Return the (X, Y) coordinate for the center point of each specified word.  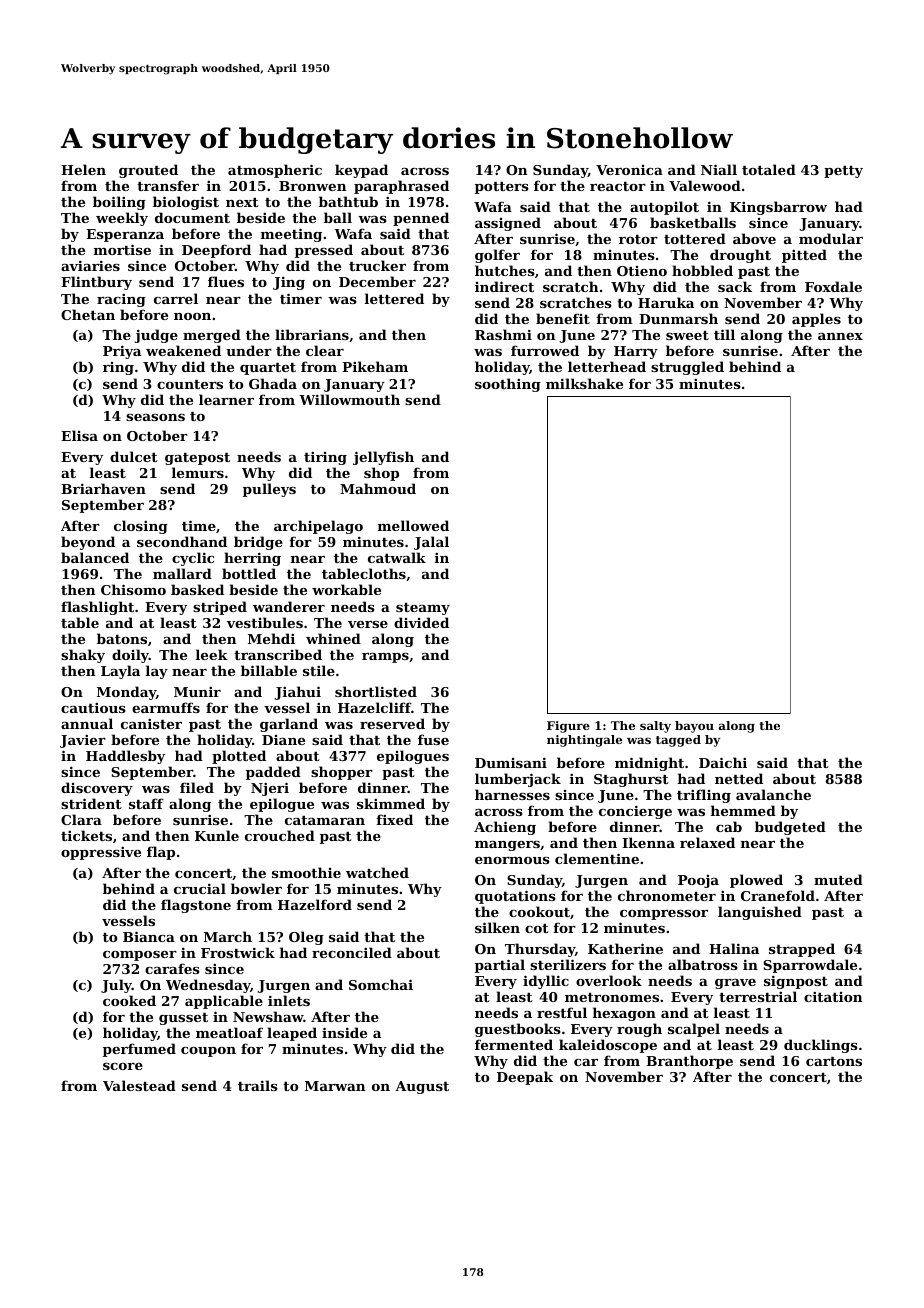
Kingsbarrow (778, 208)
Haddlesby (125, 757)
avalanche (773, 794)
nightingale (584, 741)
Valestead (139, 1085)
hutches (505, 270)
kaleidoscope (608, 1046)
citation (833, 997)
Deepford (216, 251)
